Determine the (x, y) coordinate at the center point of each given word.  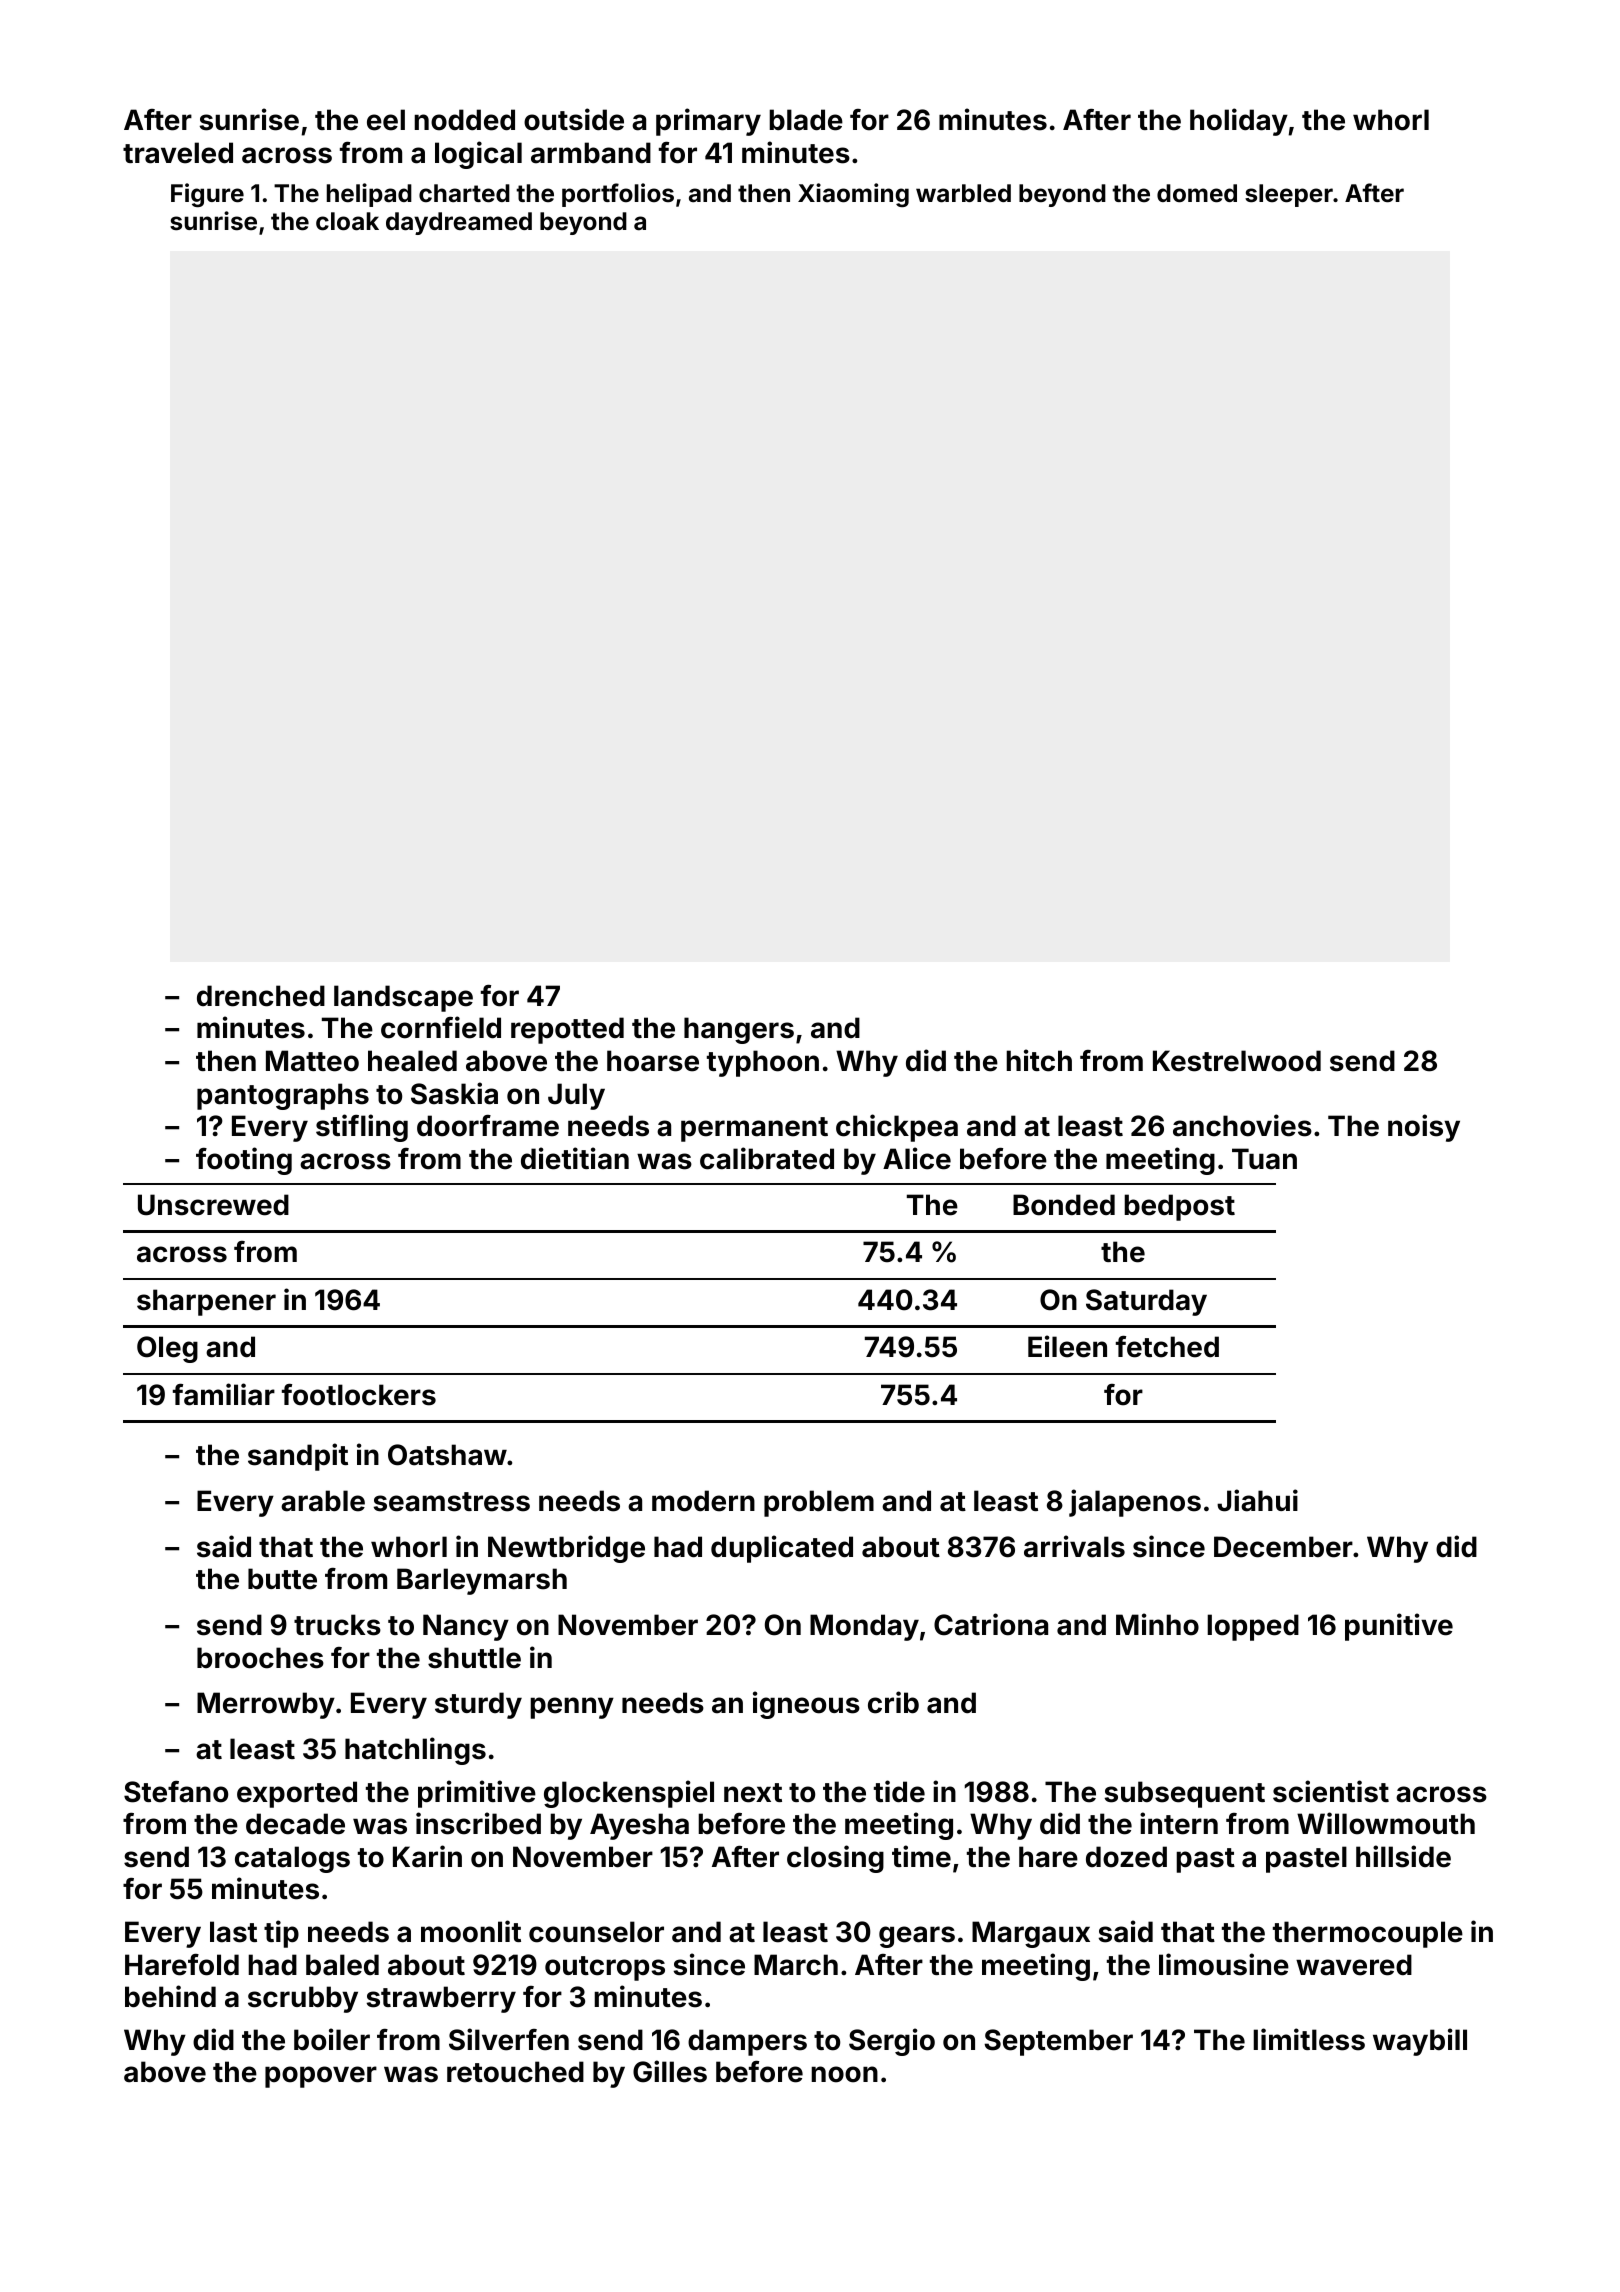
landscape (403, 998)
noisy (1424, 1128)
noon (844, 2074)
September (1058, 2042)
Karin (427, 1856)
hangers (739, 1030)
